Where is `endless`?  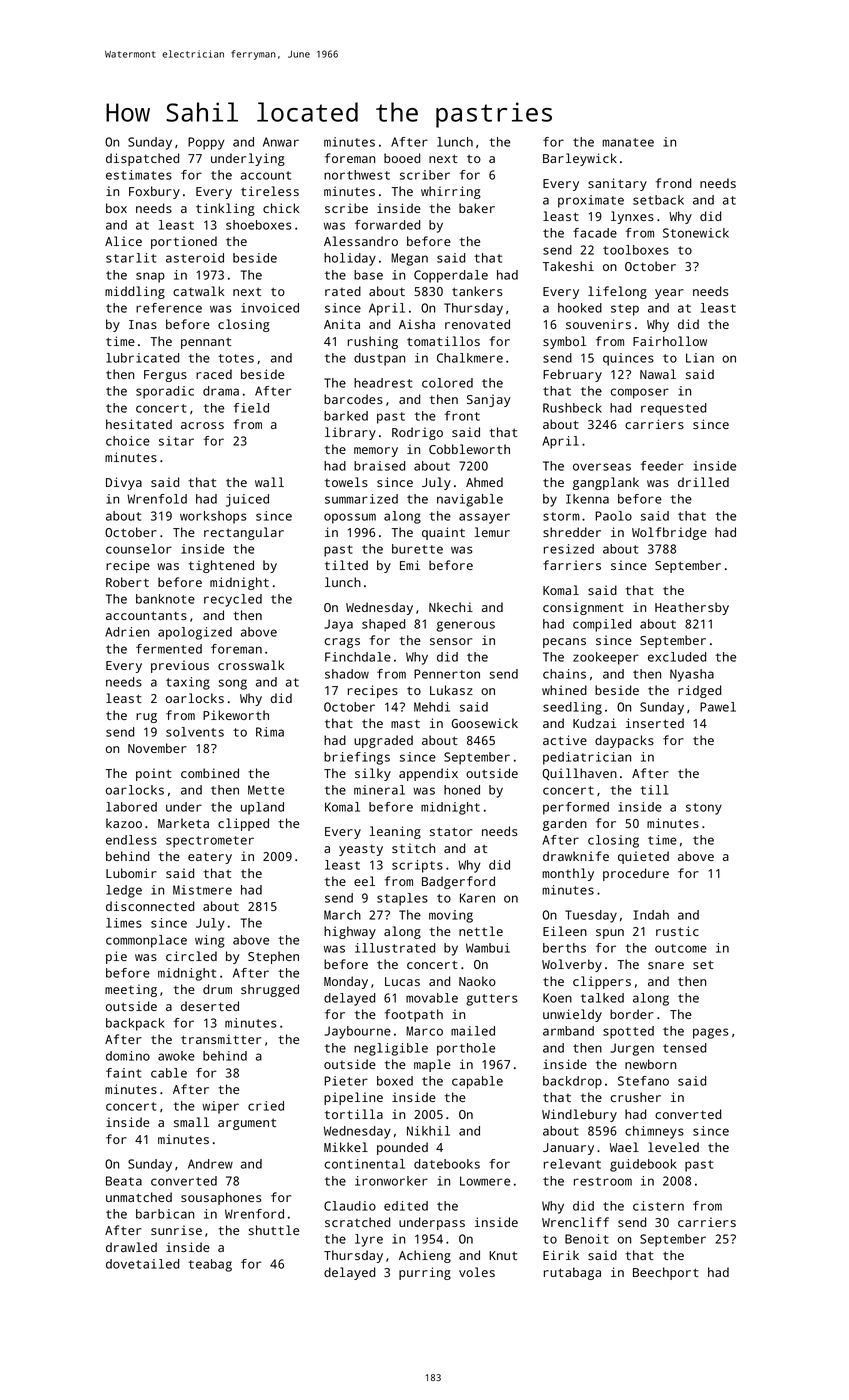 endless is located at coordinates (131, 840).
